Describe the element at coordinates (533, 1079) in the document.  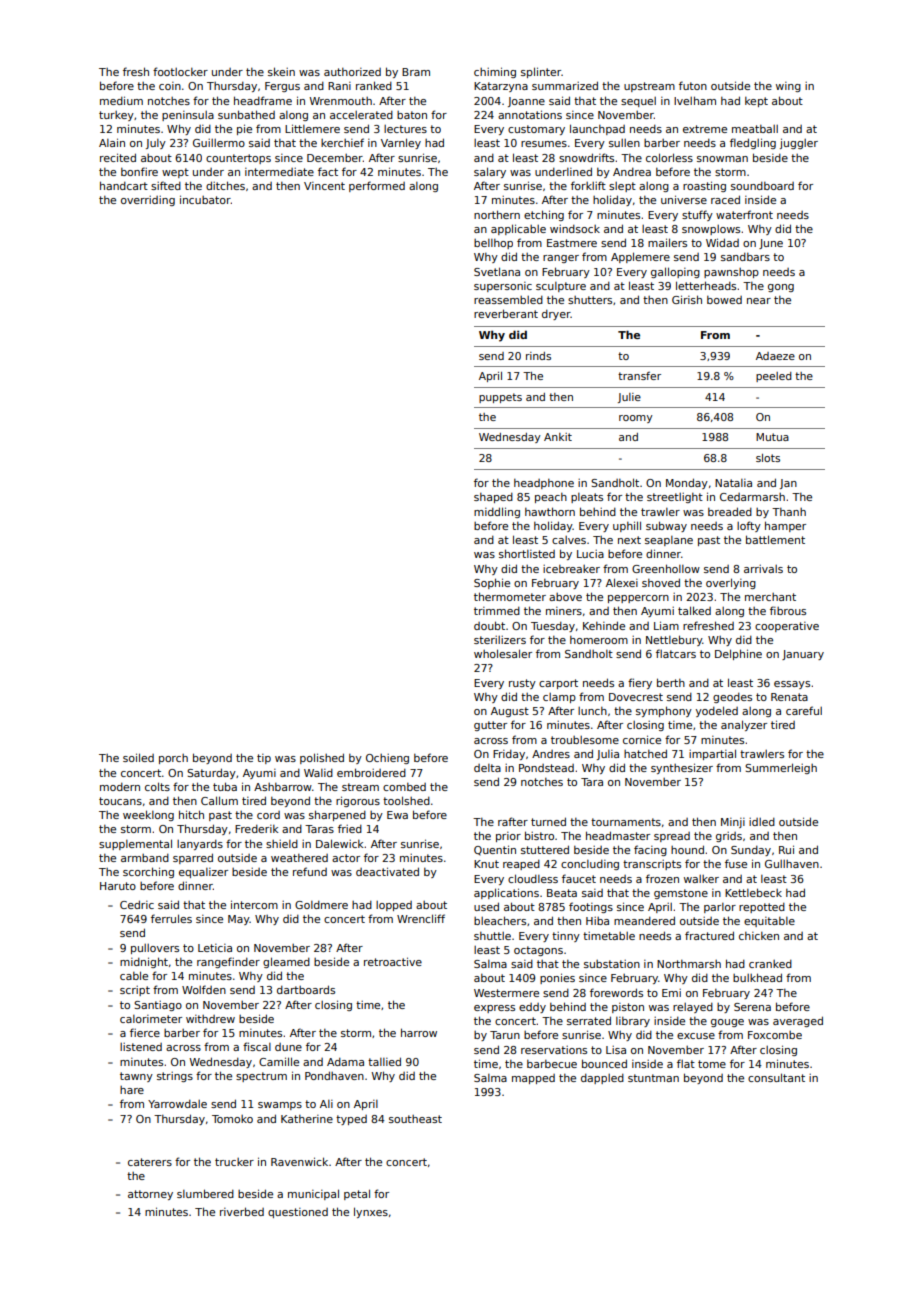
I see `mapped` at that location.
